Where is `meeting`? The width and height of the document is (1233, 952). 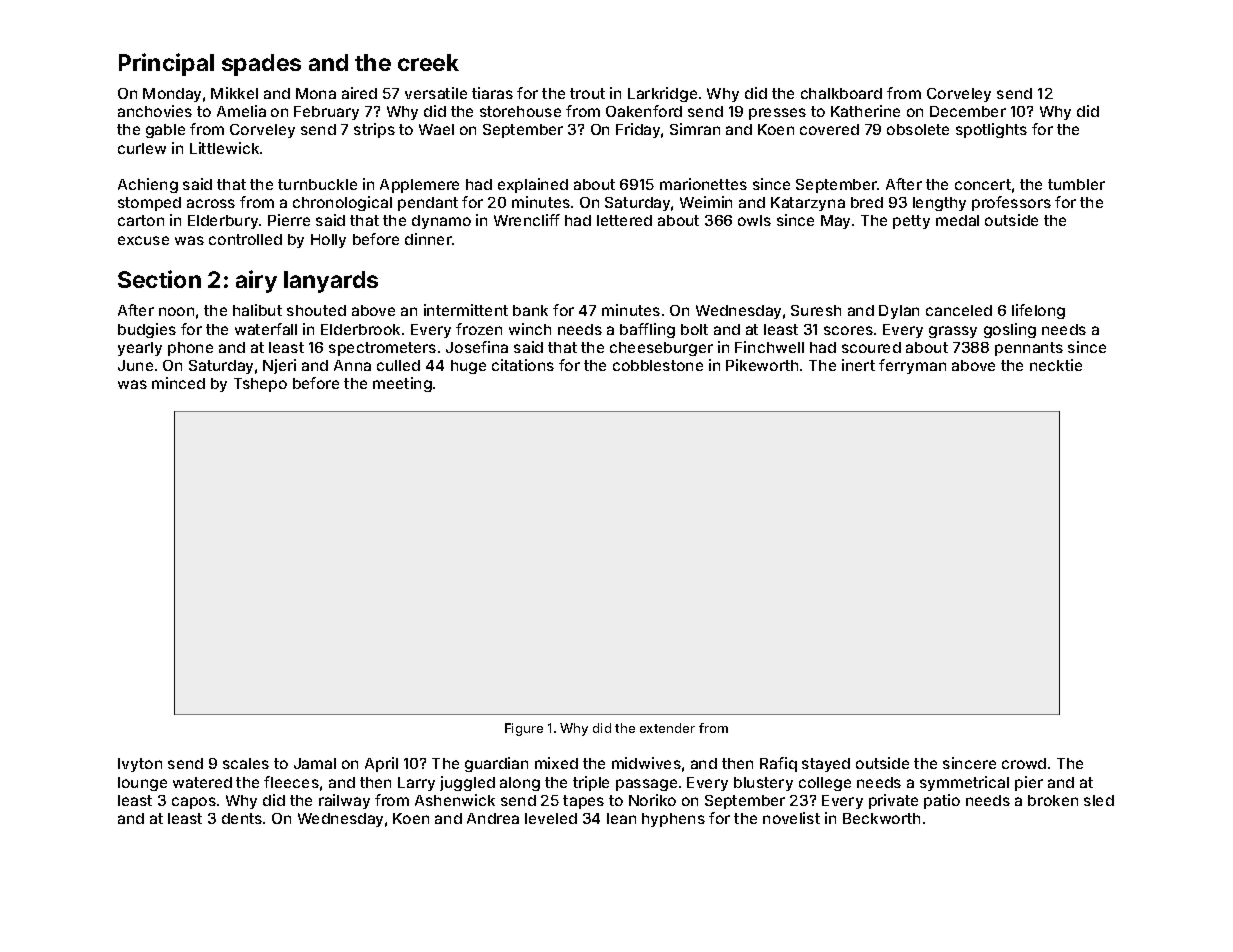
meeting is located at coordinates (402, 384).
